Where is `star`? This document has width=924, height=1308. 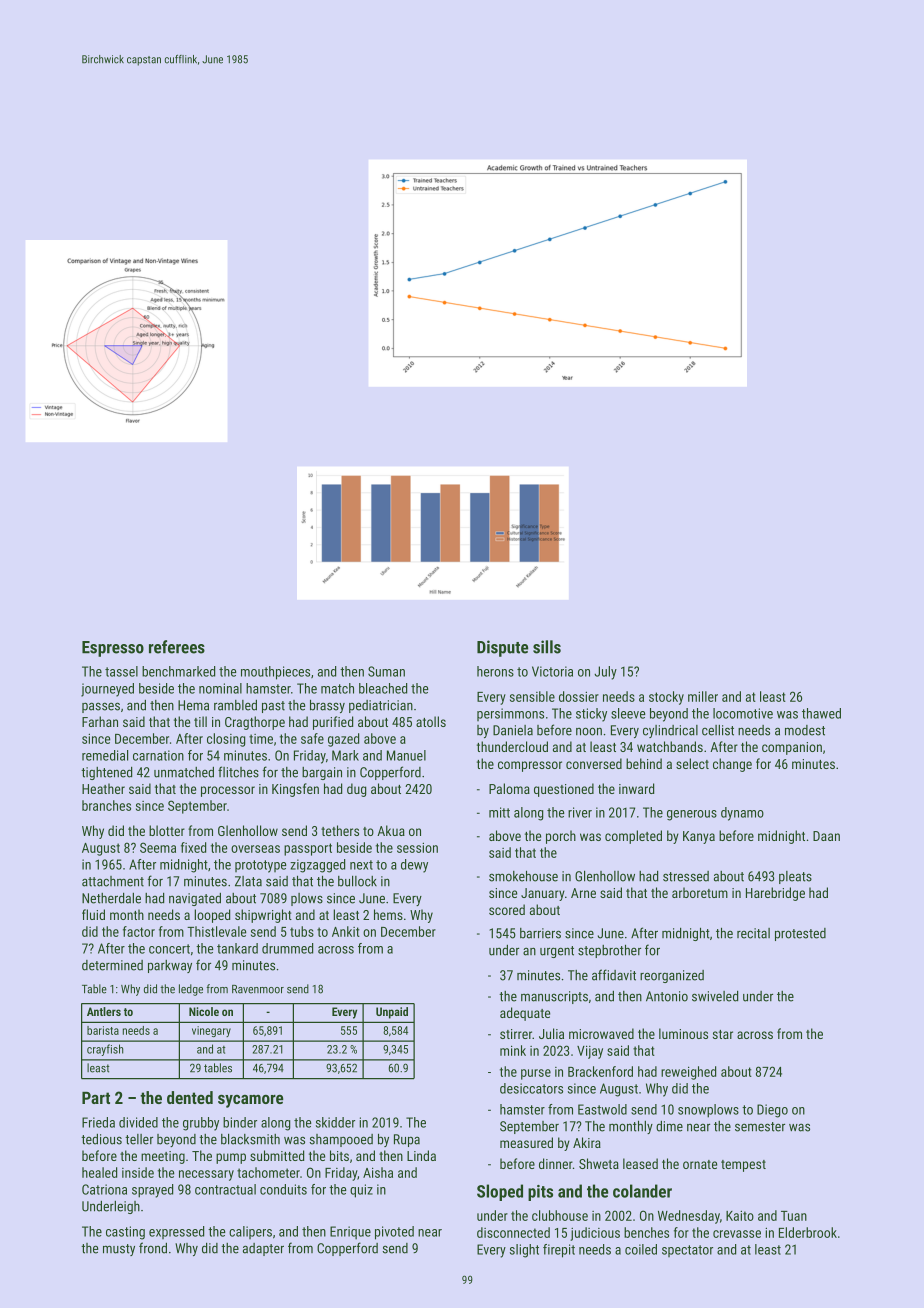
star is located at coordinates (723, 1034).
